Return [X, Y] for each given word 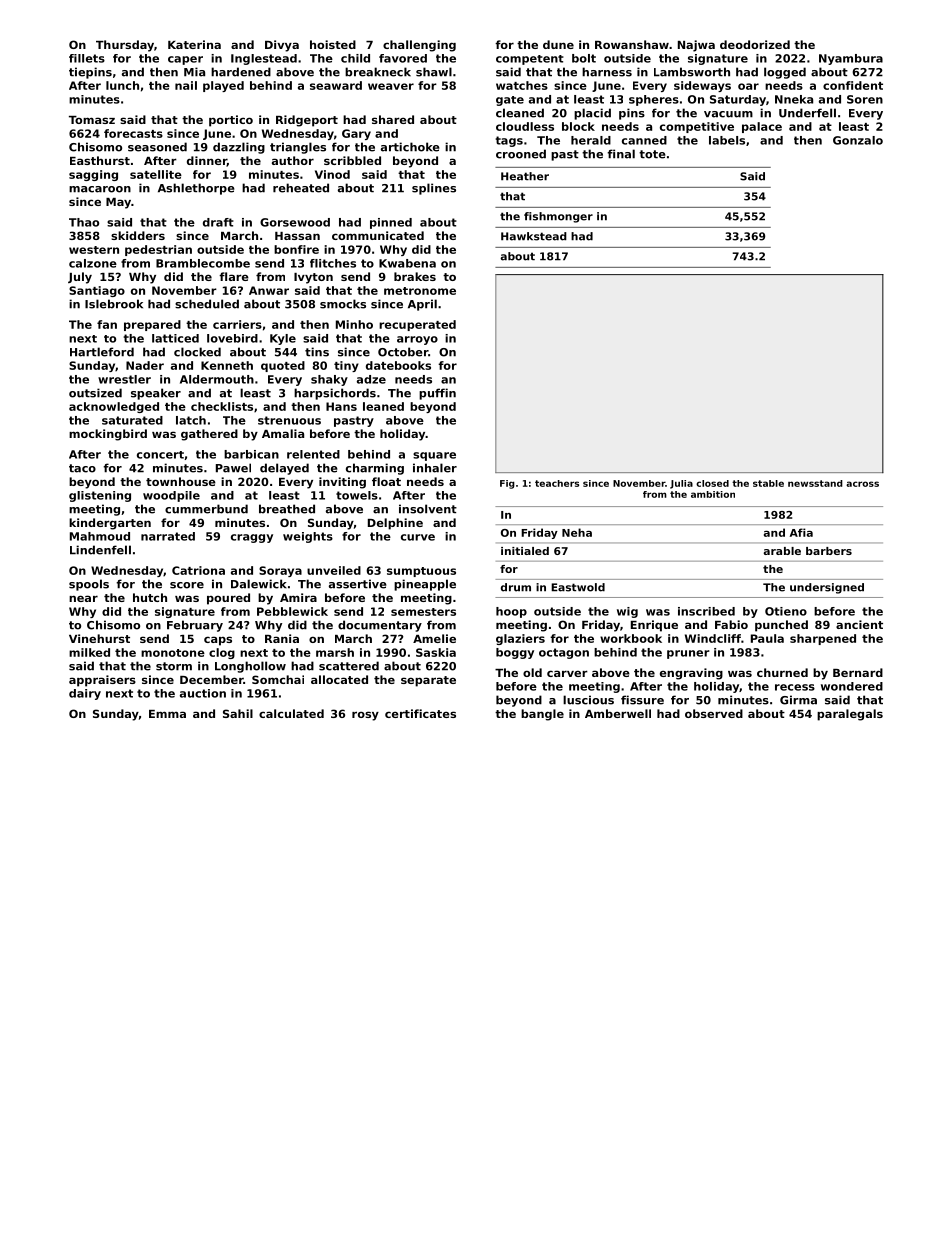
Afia [801, 532]
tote [652, 154]
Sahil [238, 713]
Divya [282, 46]
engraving [691, 674]
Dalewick [259, 584]
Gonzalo [858, 140]
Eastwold [578, 587]
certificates [420, 713]
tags [509, 141]
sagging [93, 175]
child [355, 58]
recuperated [417, 325]
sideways [702, 86]
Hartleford [102, 352]
